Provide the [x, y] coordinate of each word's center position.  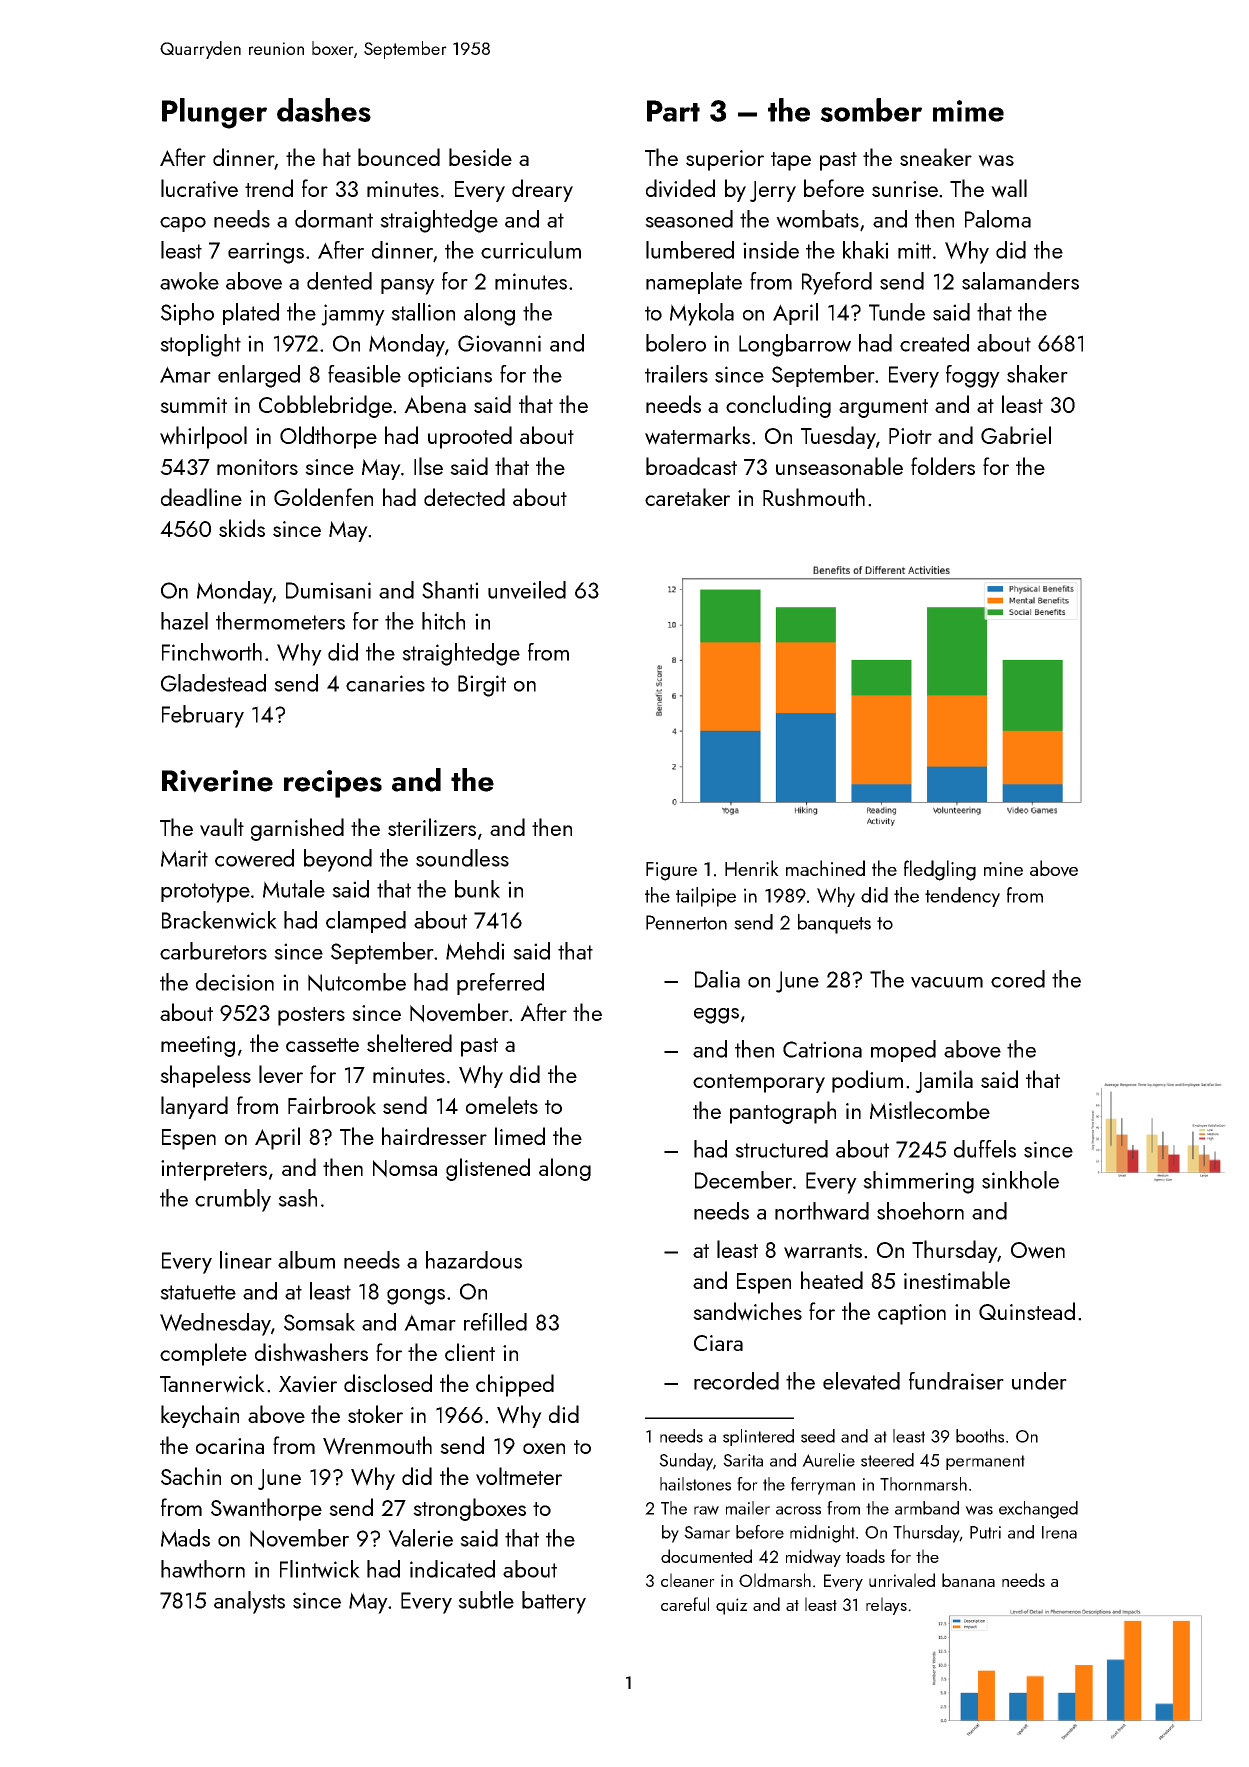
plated [251, 314]
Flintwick [320, 1569]
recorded [736, 1381]
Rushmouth [814, 497]
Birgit [482, 686]
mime [968, 111]
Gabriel [1016, 435]
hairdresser [434, 1136]
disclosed [388, 1383]
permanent [985, 1462]
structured [781, 1149]
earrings [266, 253]
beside [480, 157]
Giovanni [499, 343]
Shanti [450, 590]
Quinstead [1027, 1311]
